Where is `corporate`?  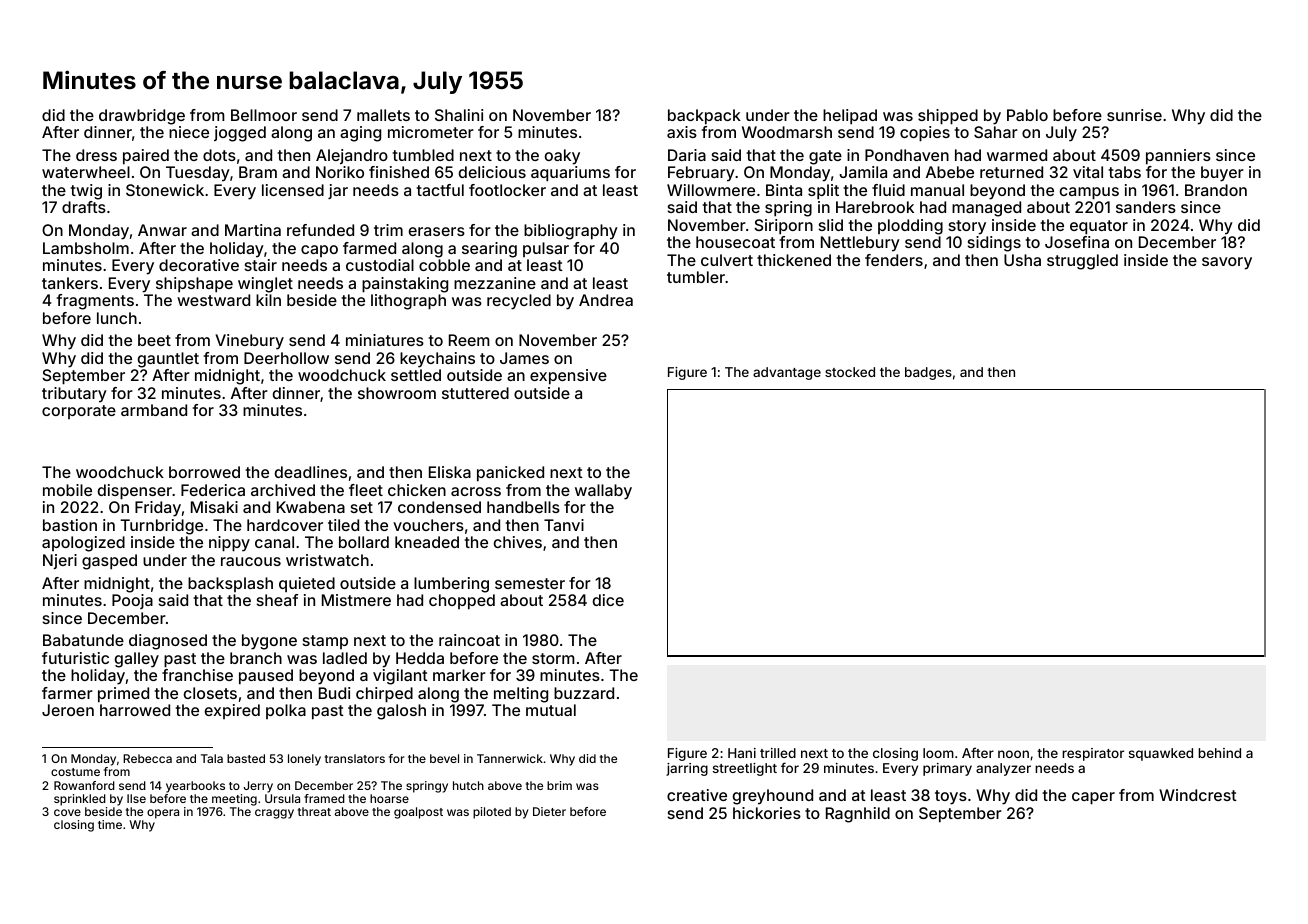
corporate is located at coordinates (79, 412).
